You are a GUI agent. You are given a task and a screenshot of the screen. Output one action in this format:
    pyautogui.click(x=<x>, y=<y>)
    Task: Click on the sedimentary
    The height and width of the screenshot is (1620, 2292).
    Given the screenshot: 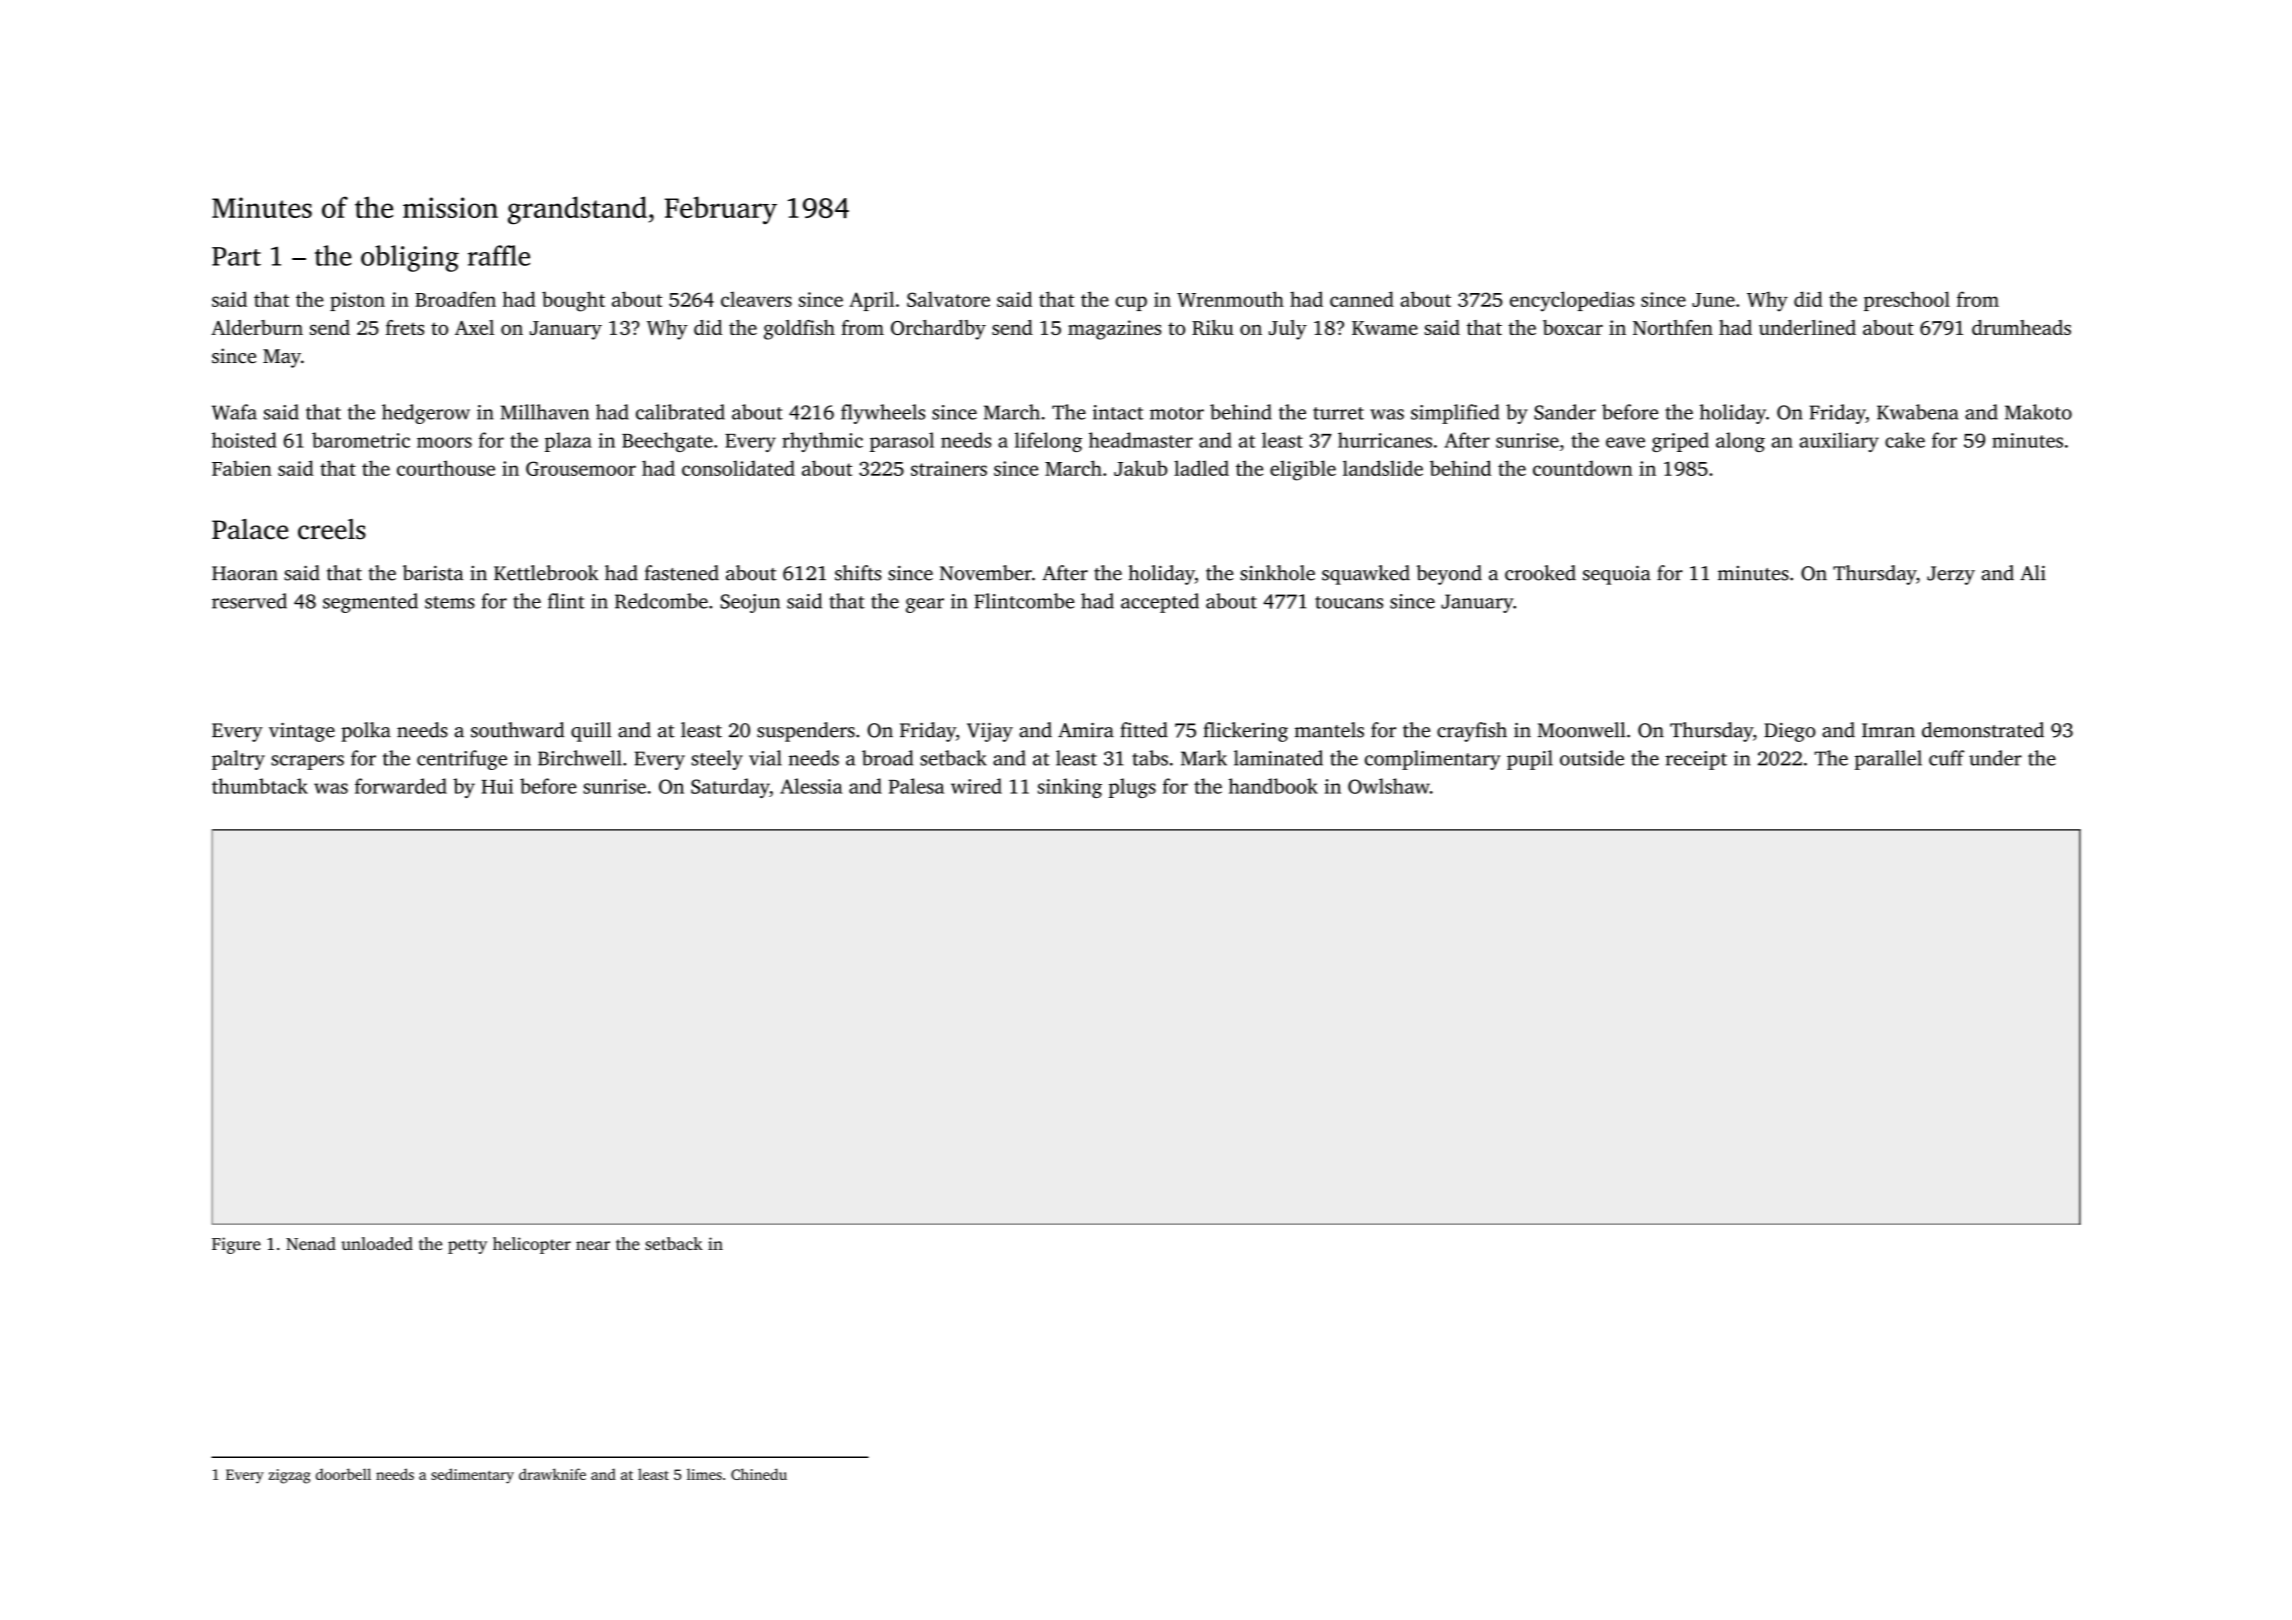 What is the action you would take?
    pyautogui.click(x=472, y=1476)
